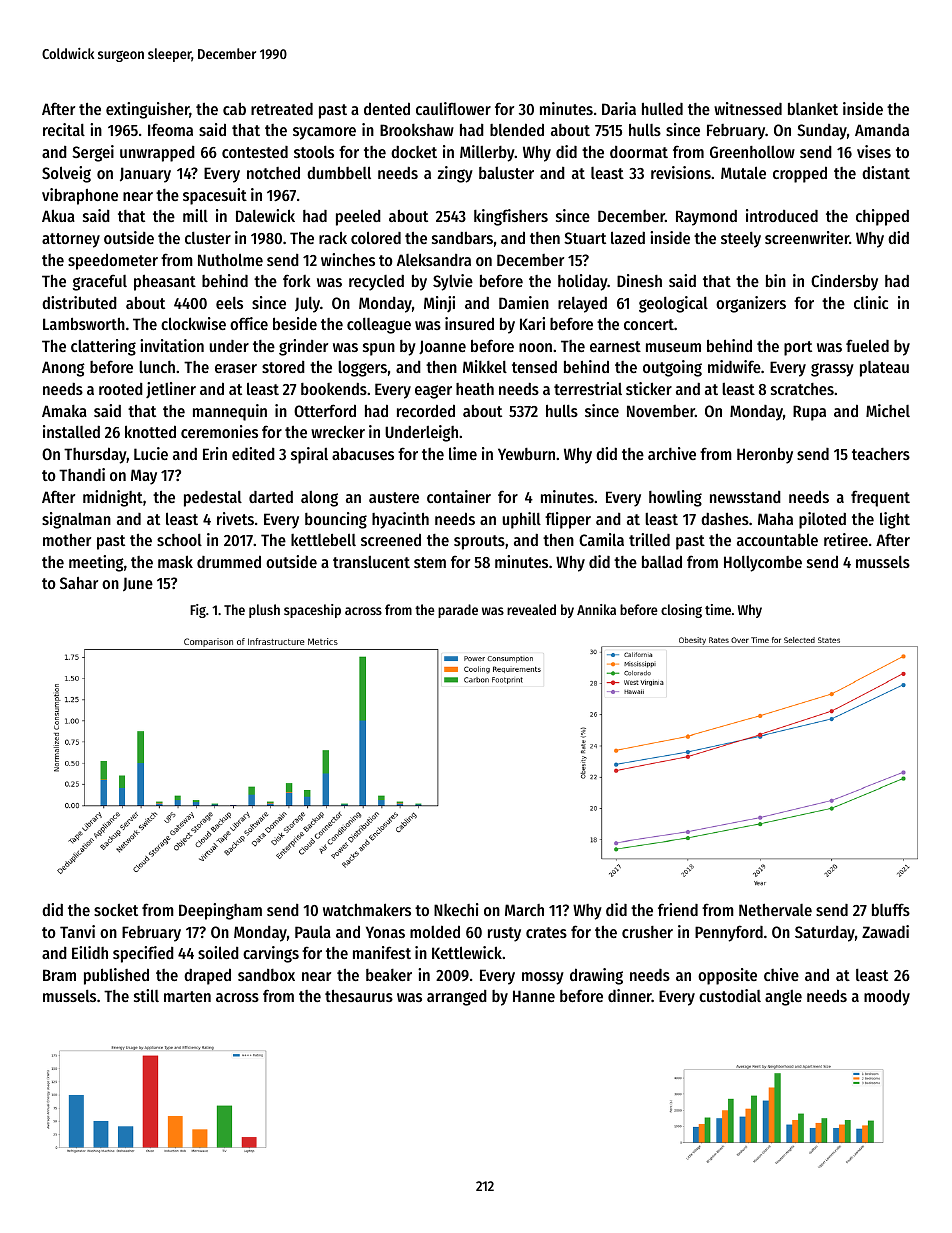  Describe the element at coordinates (453, 108) in the image. I see `cauliflower` at that location.
